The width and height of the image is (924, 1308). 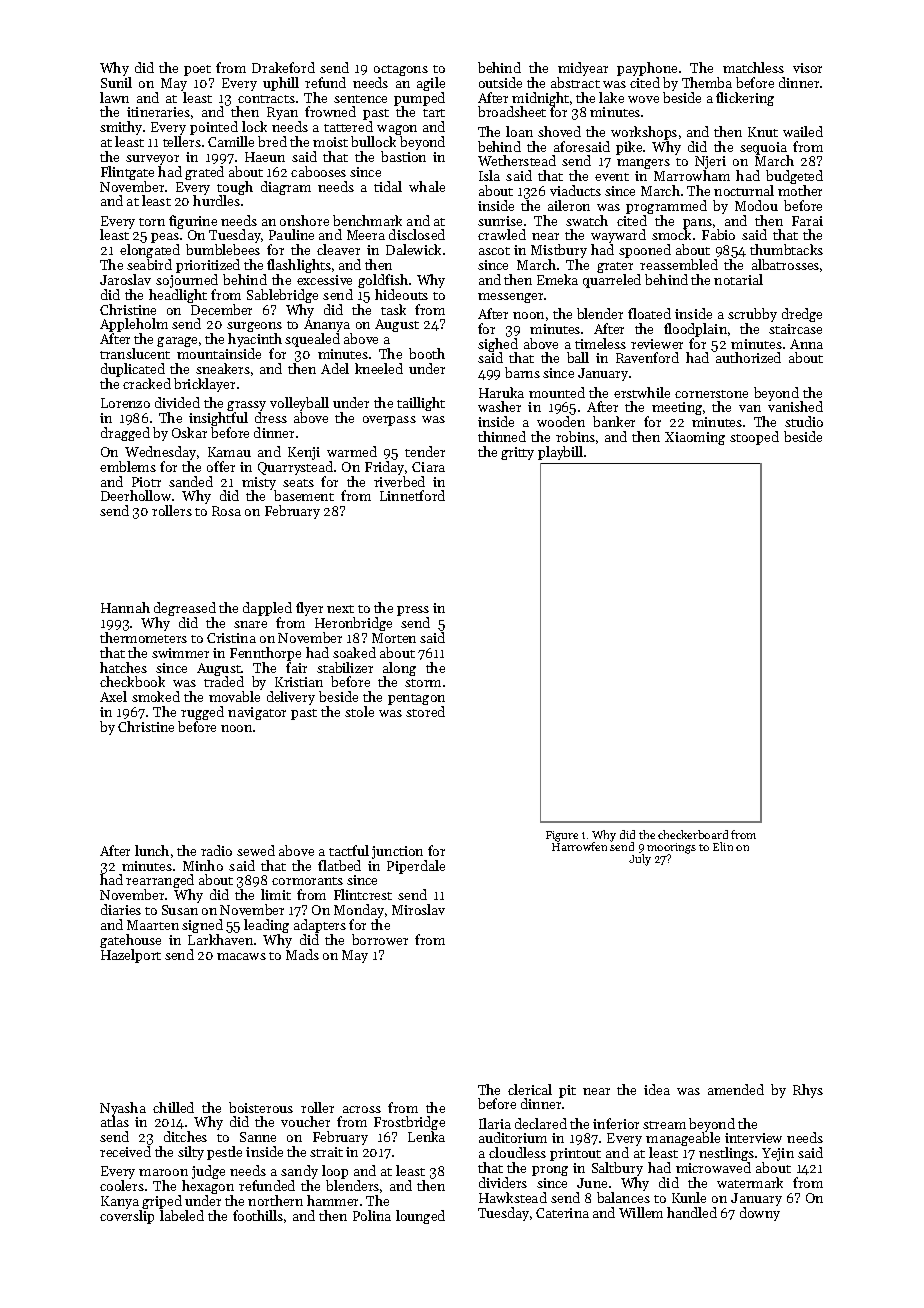 What do you see at coordinates (540, 99) in the image?
I see `midnight` at bounding box center [540, 99].
